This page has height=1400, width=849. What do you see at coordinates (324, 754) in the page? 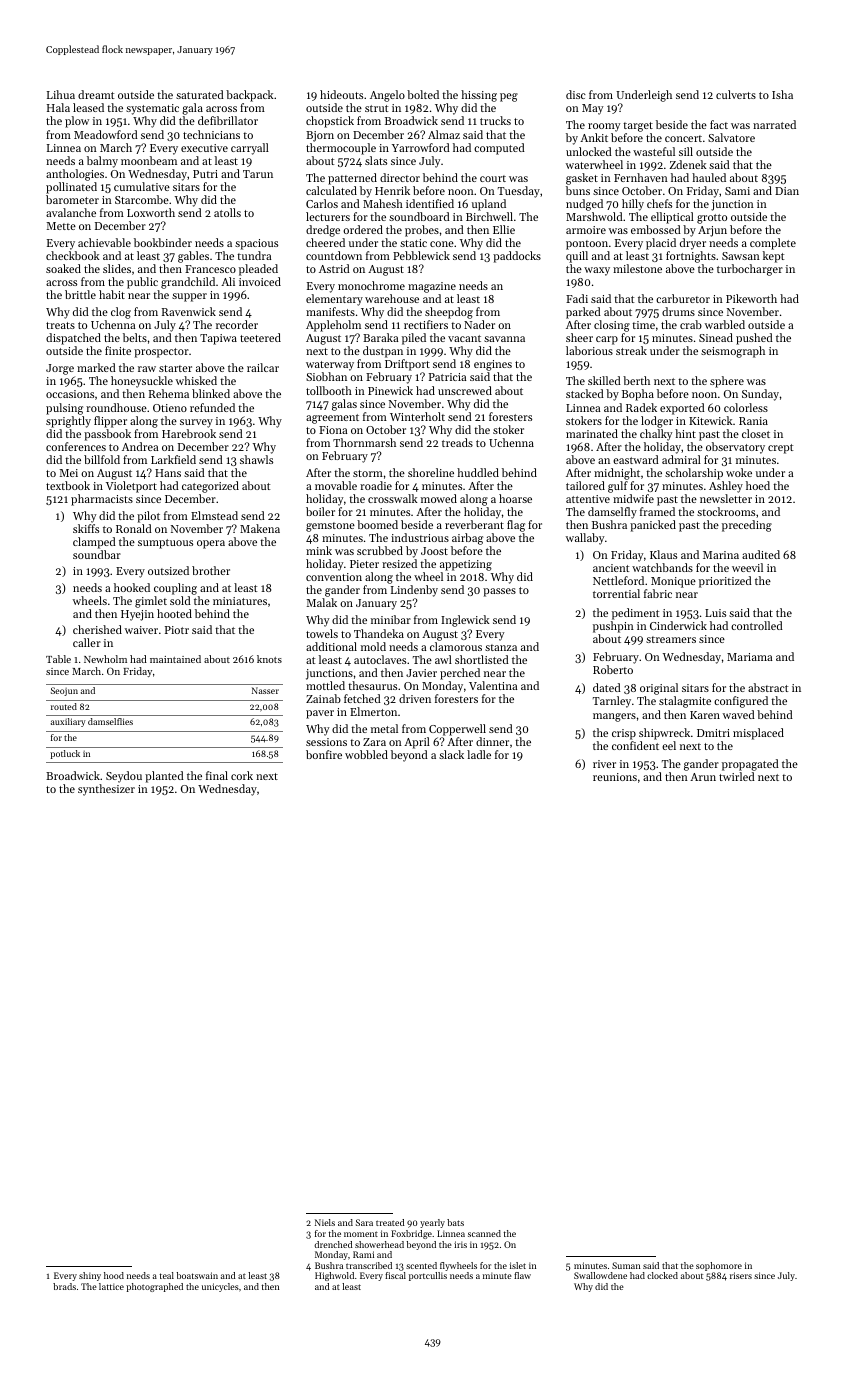
I see `bonfire` at bounding box center [324, 754].
